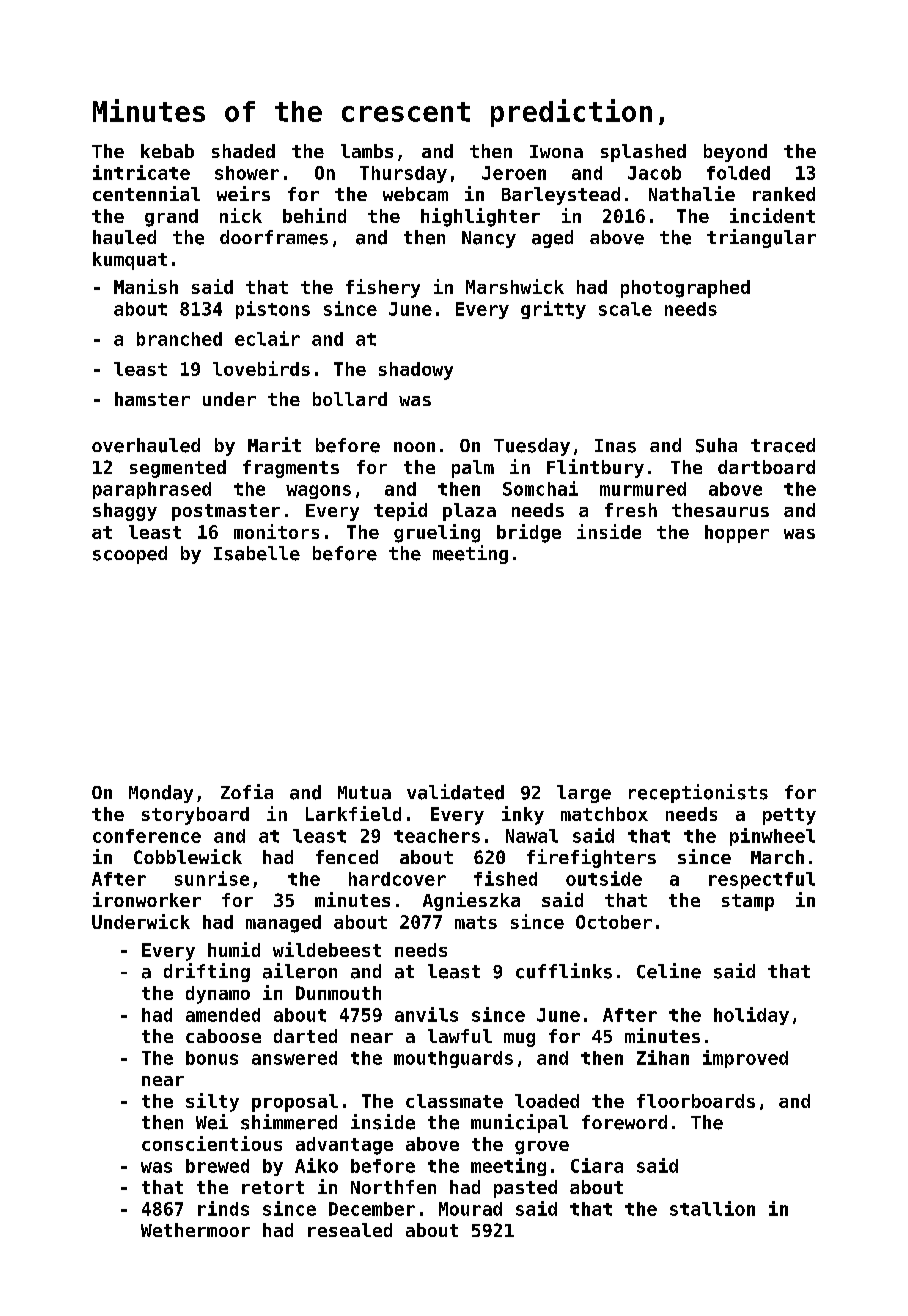 This page has width=908, height=1316. Describe the element at coordinates (178, 469) in the page. I see `segmented` at that location.
